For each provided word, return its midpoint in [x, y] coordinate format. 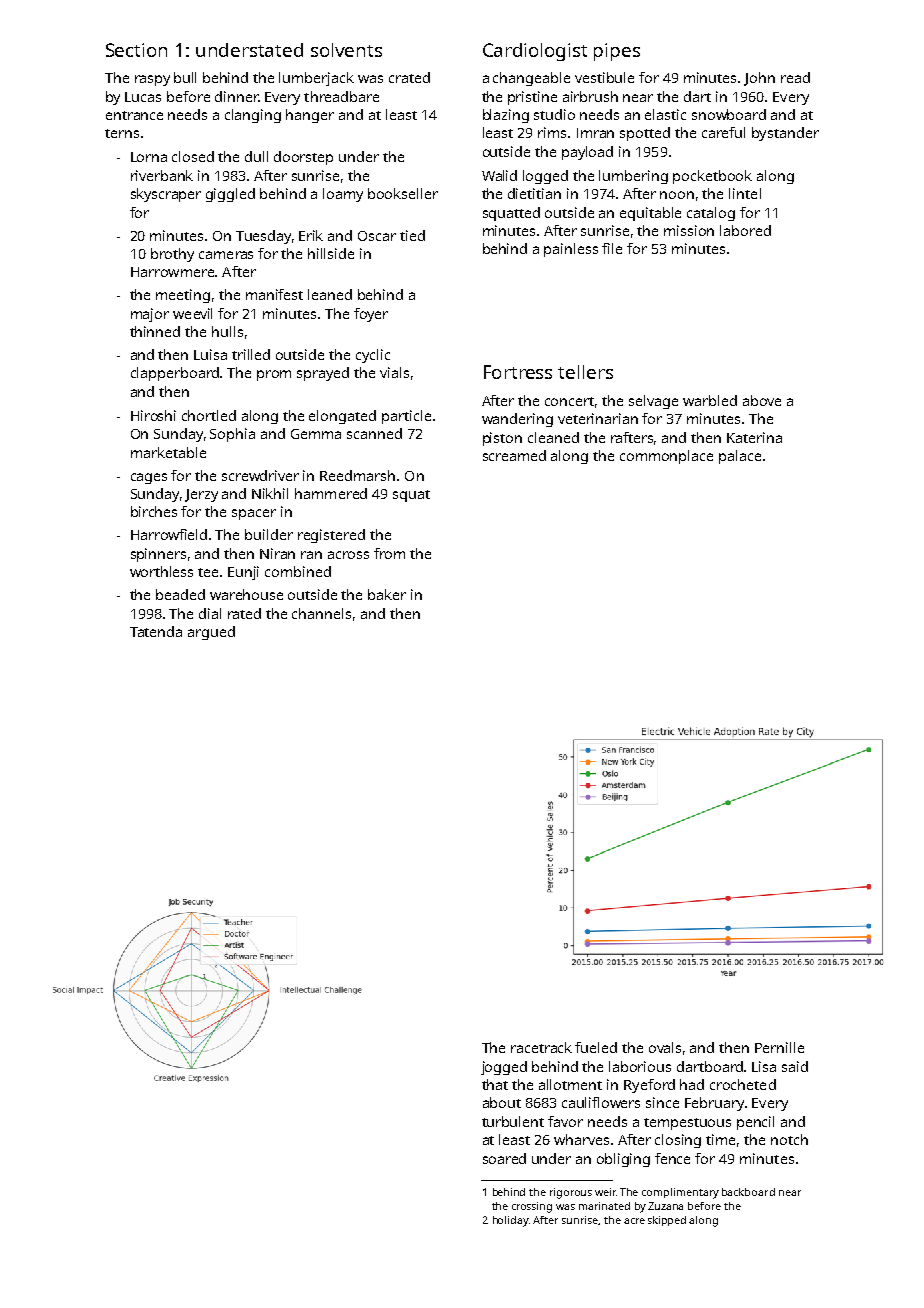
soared [504, 1158]
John [759, 79]
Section [136, 50]
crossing [532, 1207]
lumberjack [316, 79]
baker [387, 594]
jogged [504, 1068]
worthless [161, 571]
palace [740, 457]
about [502, 1102]
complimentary [680, 1193]
